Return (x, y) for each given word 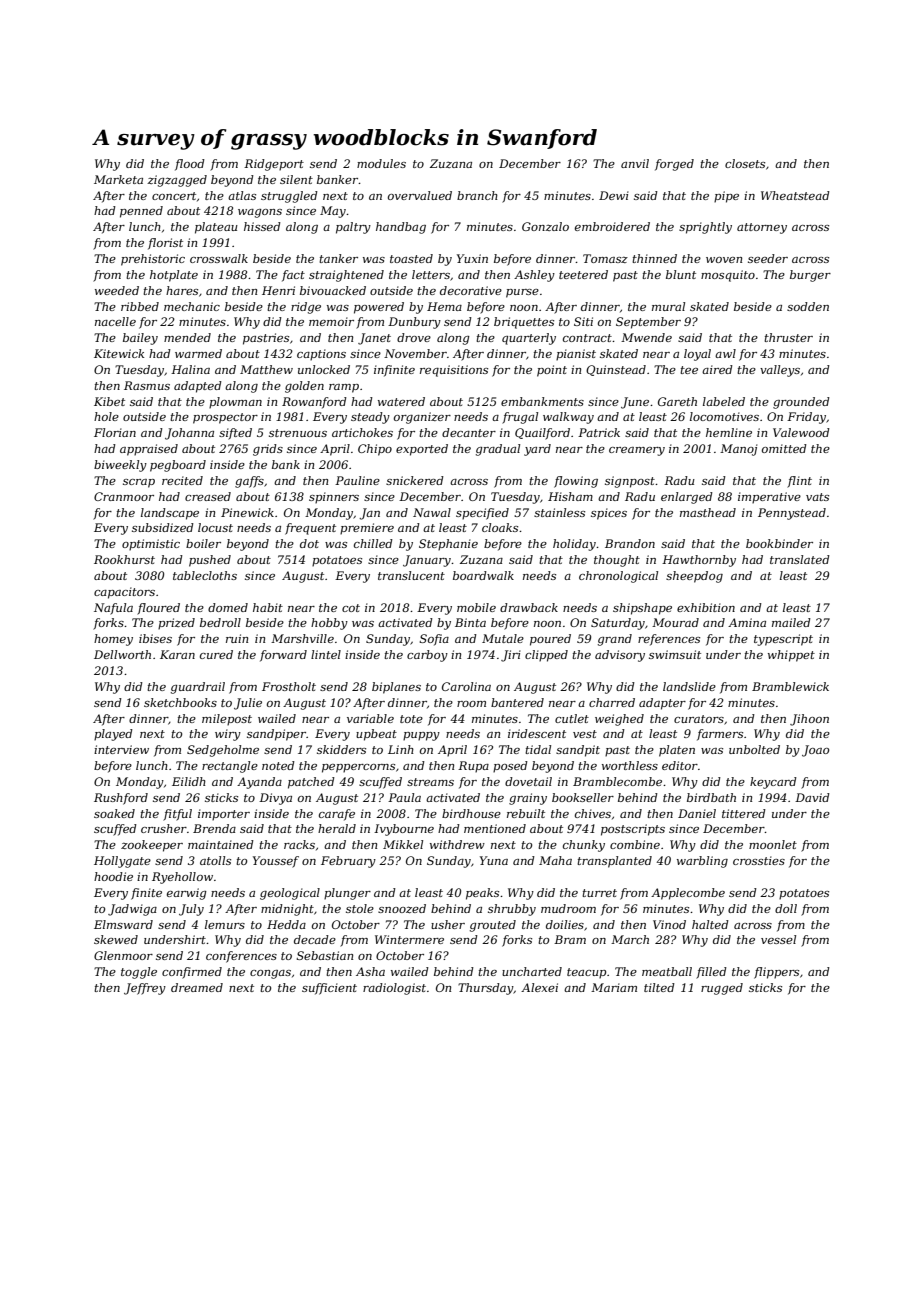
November (415, 353)
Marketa (118, 179)
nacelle (115, 321)
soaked (114, 813)
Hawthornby (699, 561)
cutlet (572, 718)
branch (477, 195)
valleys (780, 371)
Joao (815, 751)
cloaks (500, 527)
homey (113, 640)
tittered (744, 813)
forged (674, 165)
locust (215, 527)
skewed (116, 939)
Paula (404, 797)
